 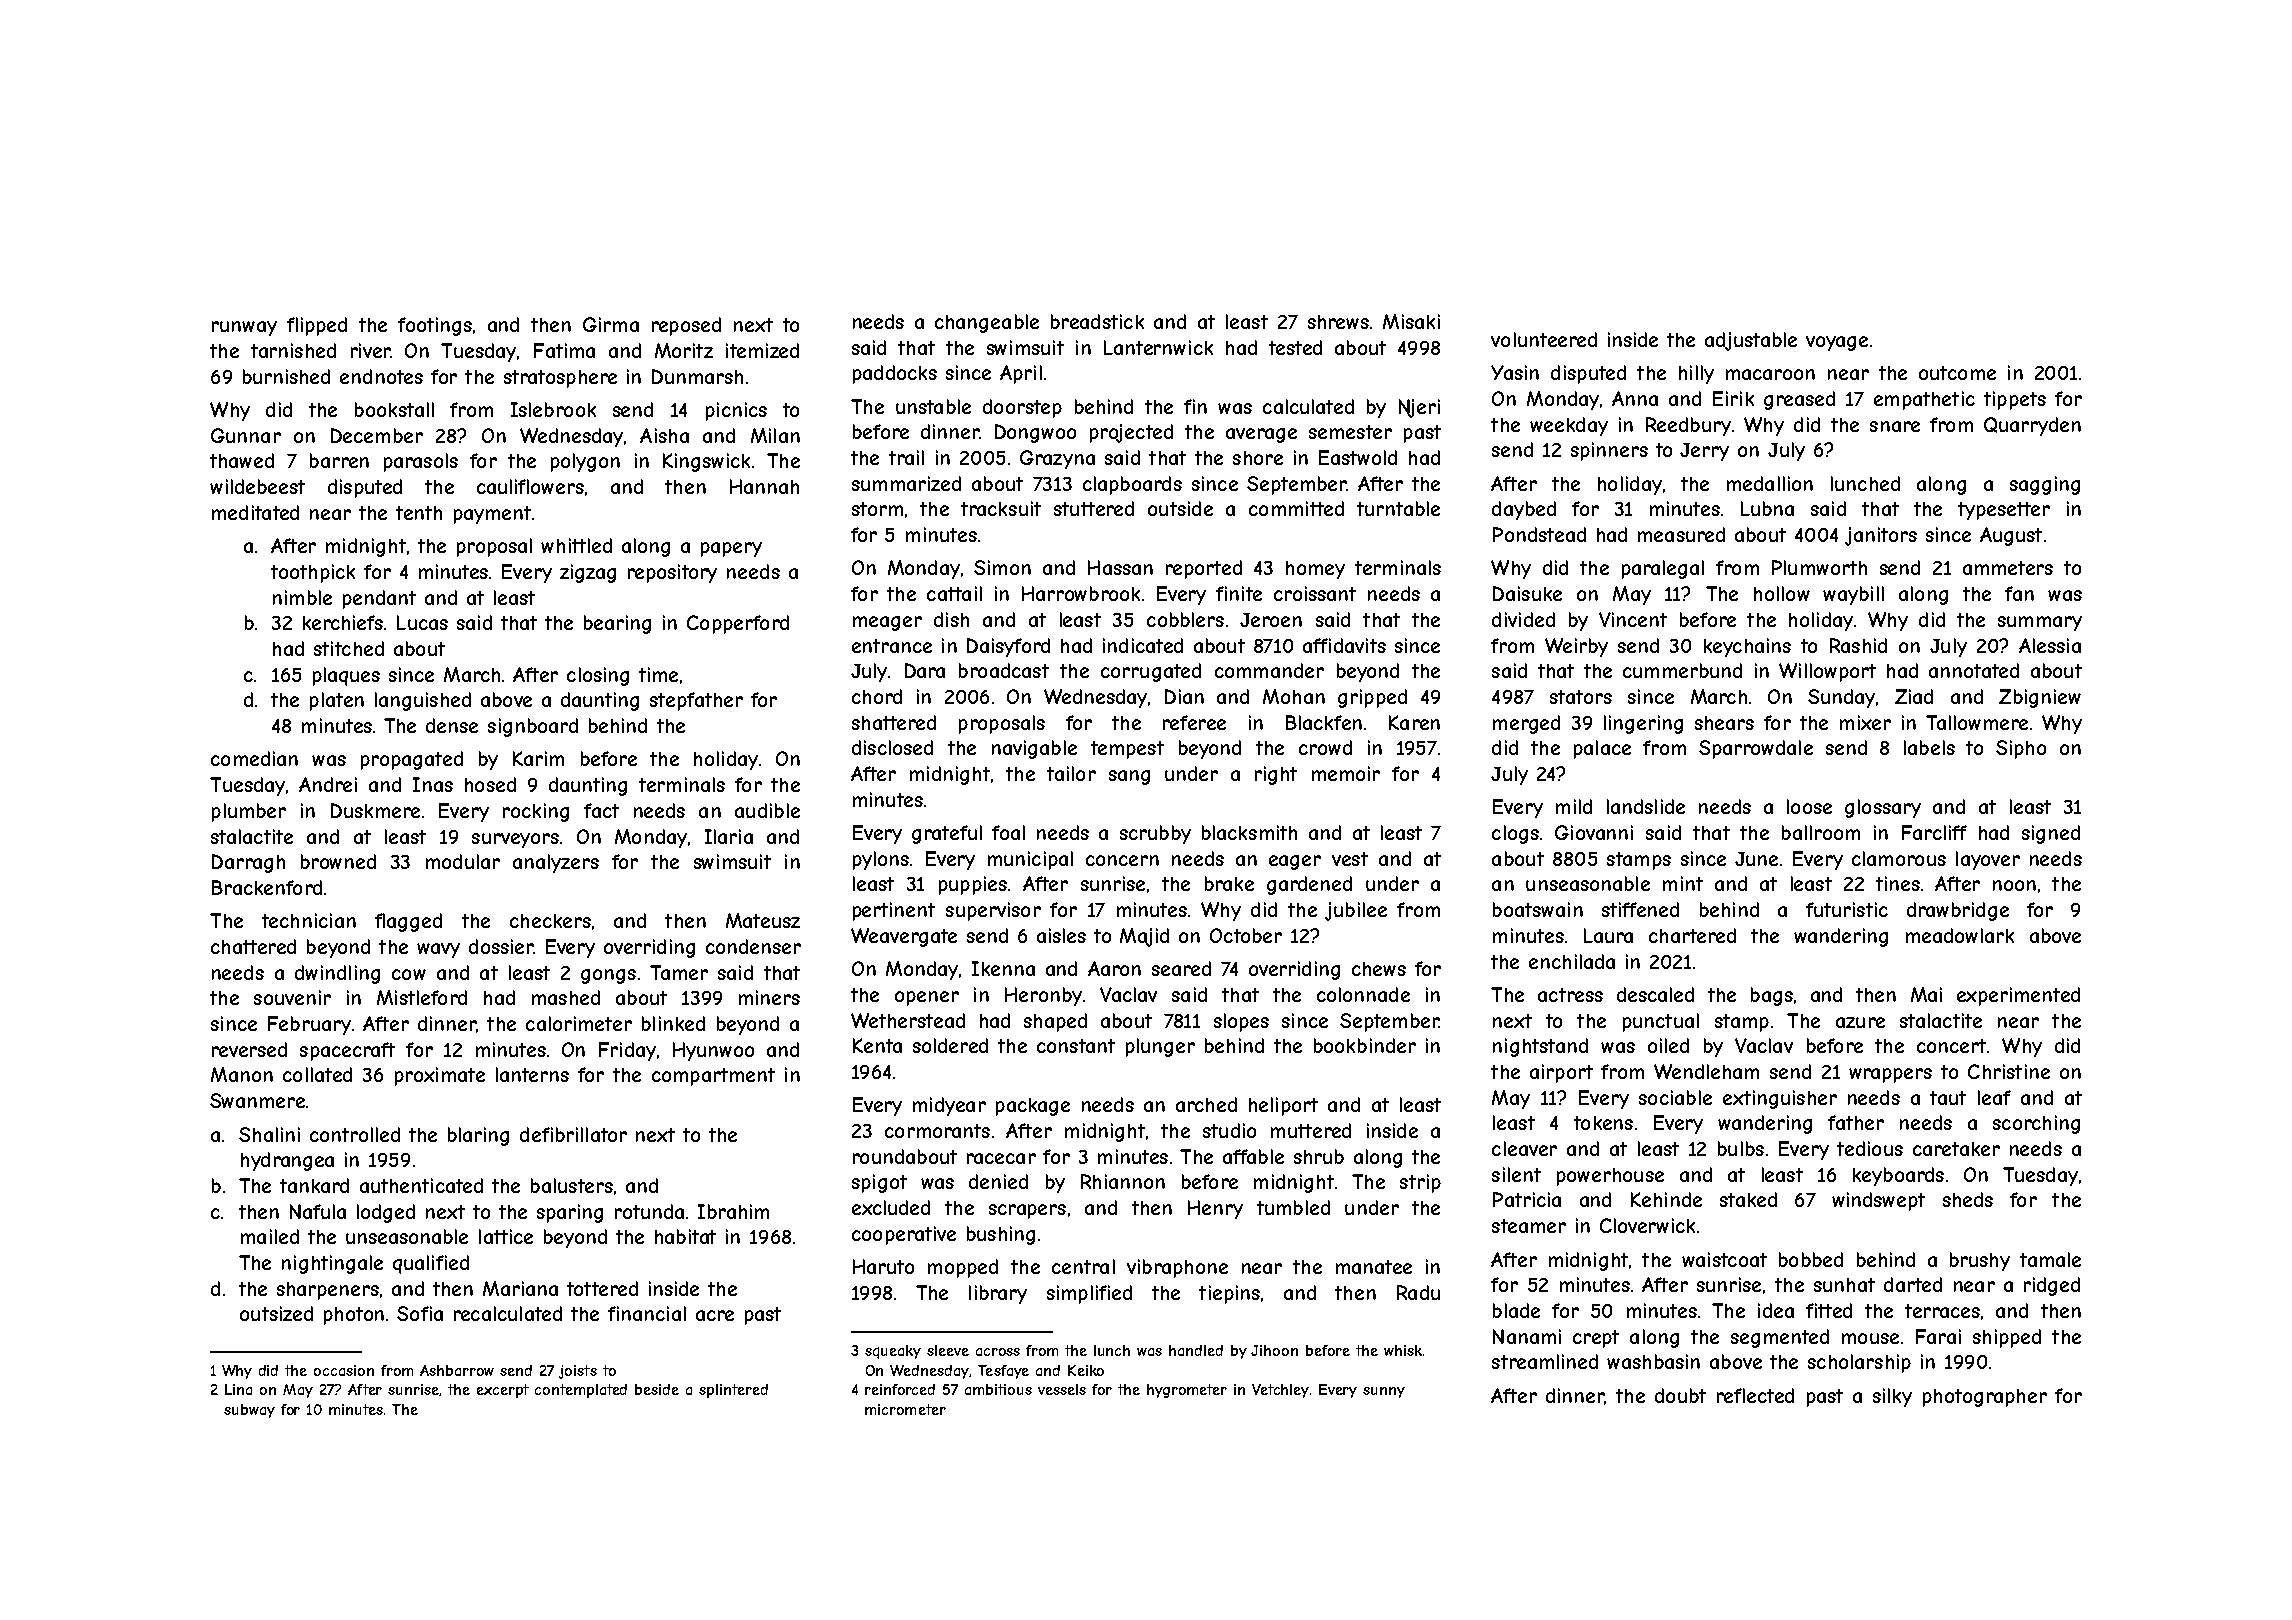 What do you see at coordinates (1696, 374) in the page?
I see `hilly` at bounding box center [1696, 374].
